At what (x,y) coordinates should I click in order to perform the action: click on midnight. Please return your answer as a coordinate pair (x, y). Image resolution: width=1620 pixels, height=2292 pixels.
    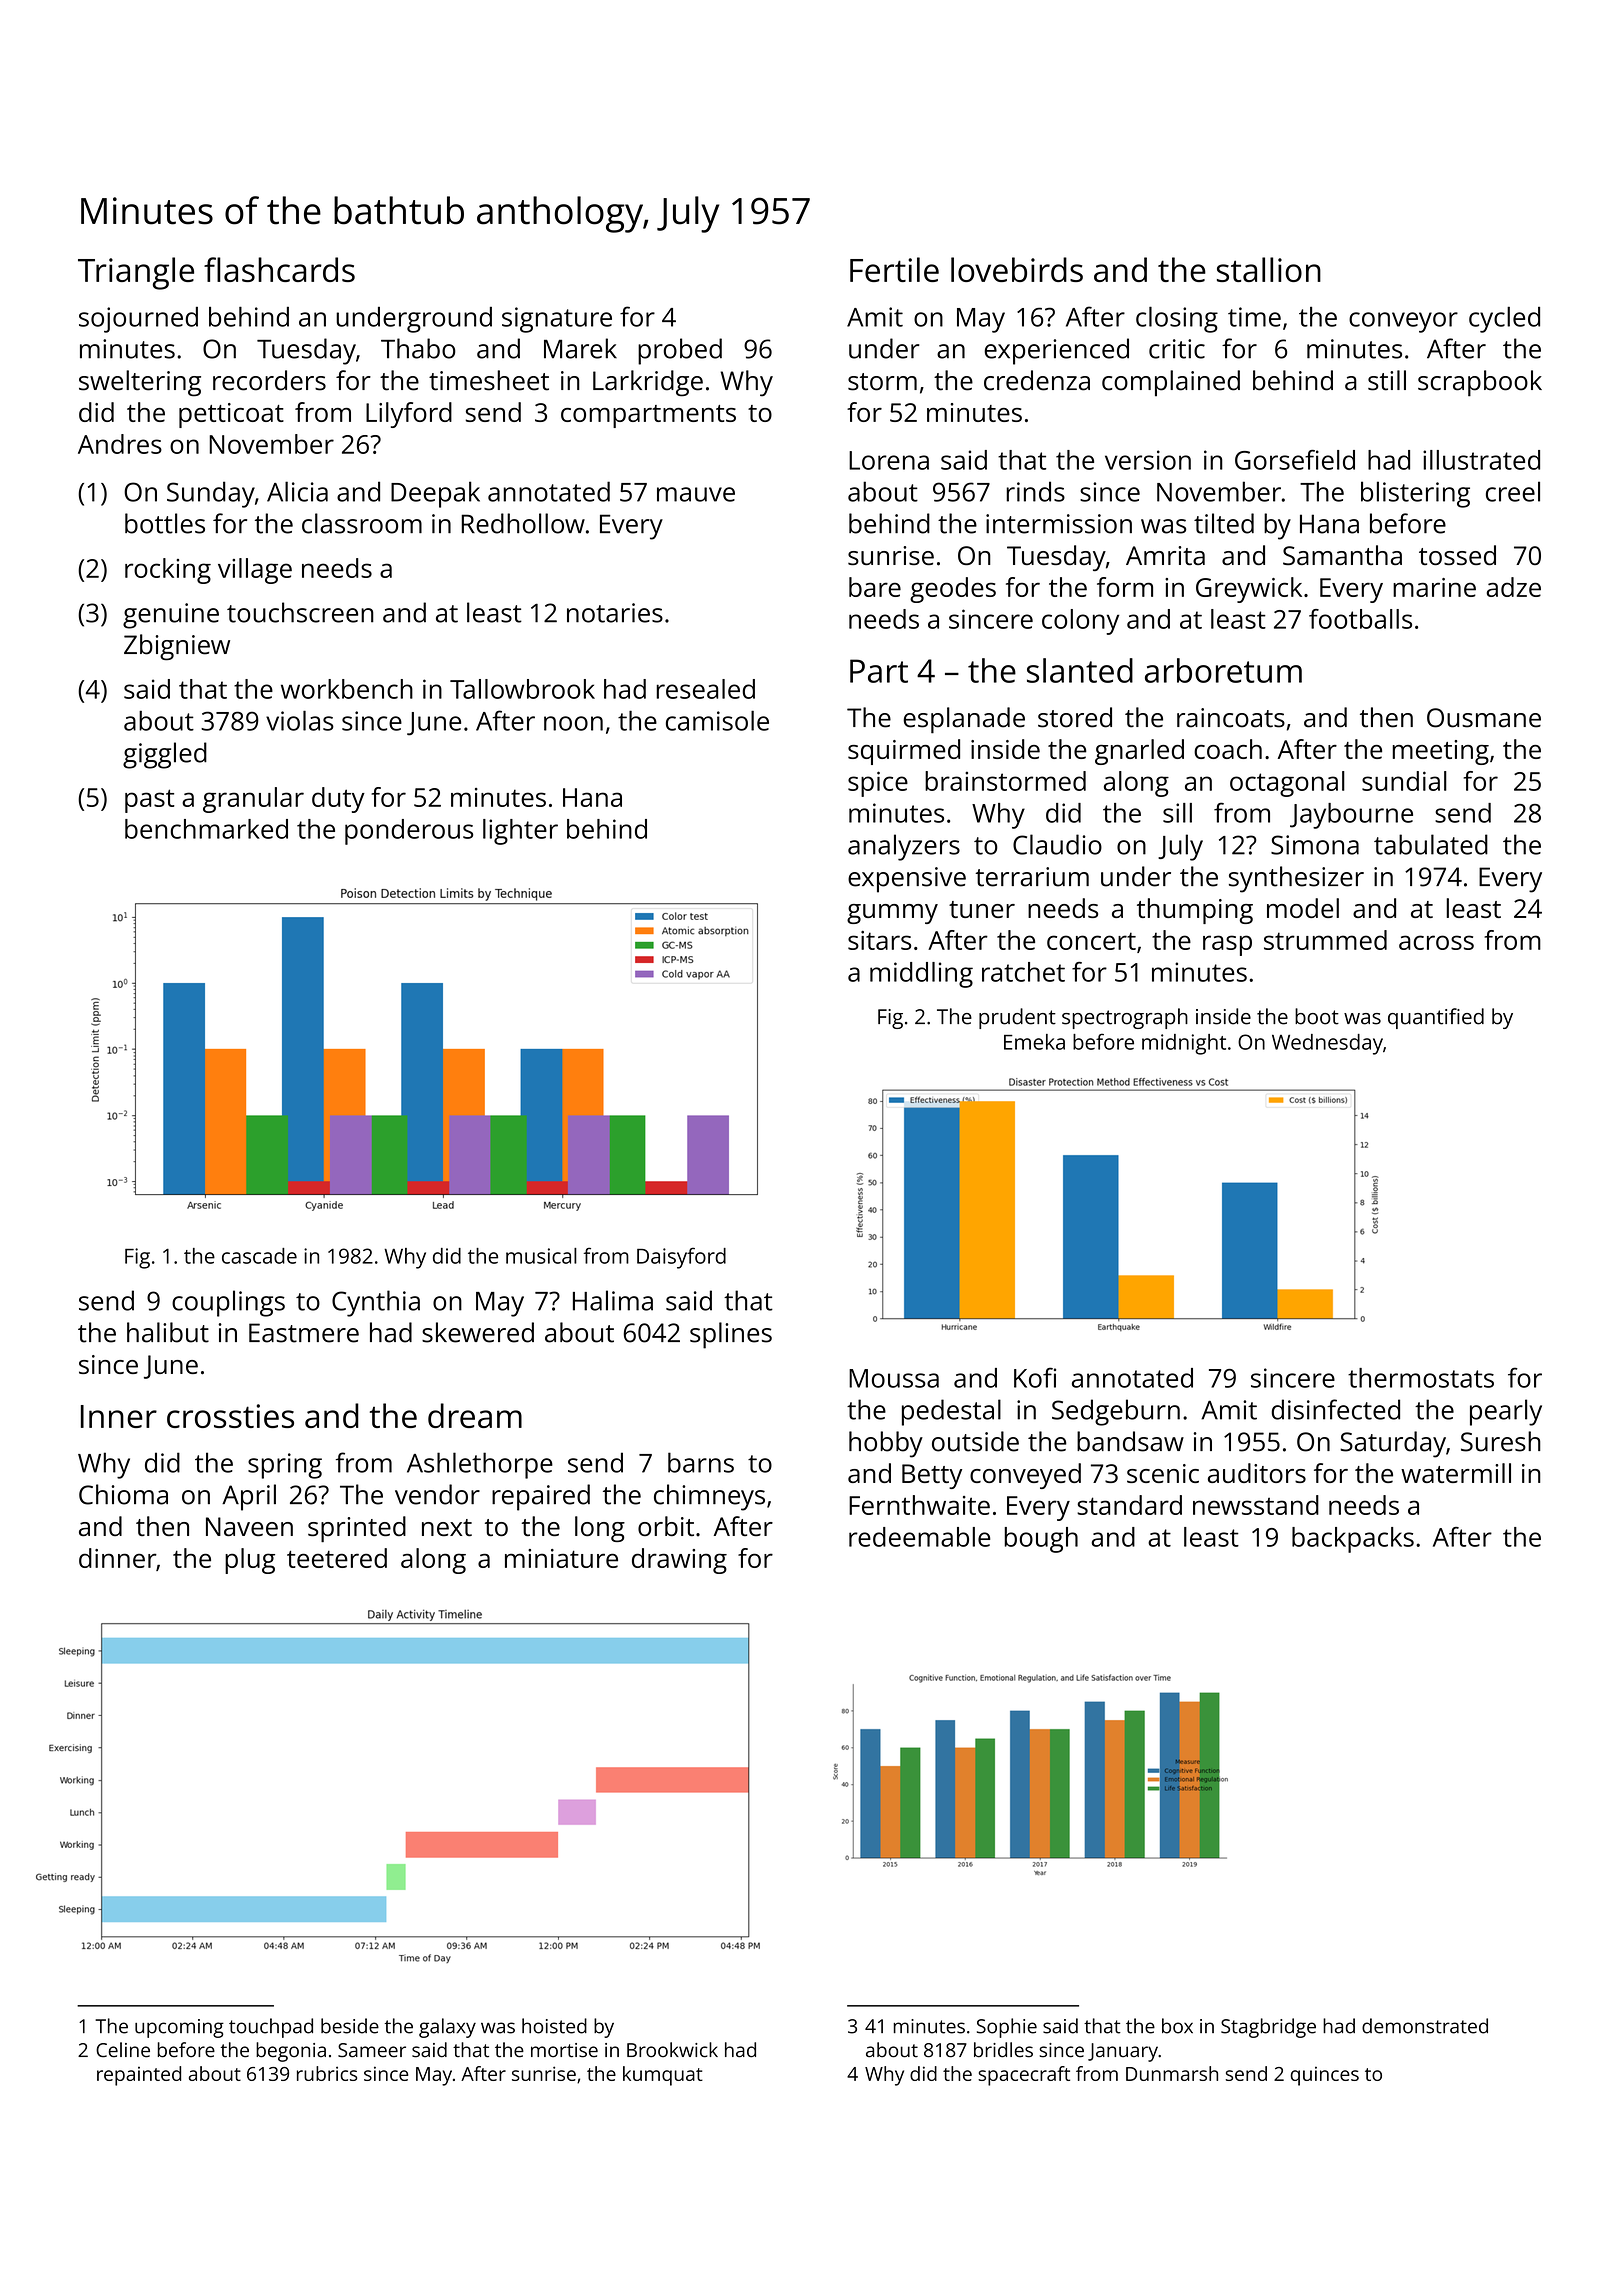
    Looking at the image, I should click on (1184, 1044).
